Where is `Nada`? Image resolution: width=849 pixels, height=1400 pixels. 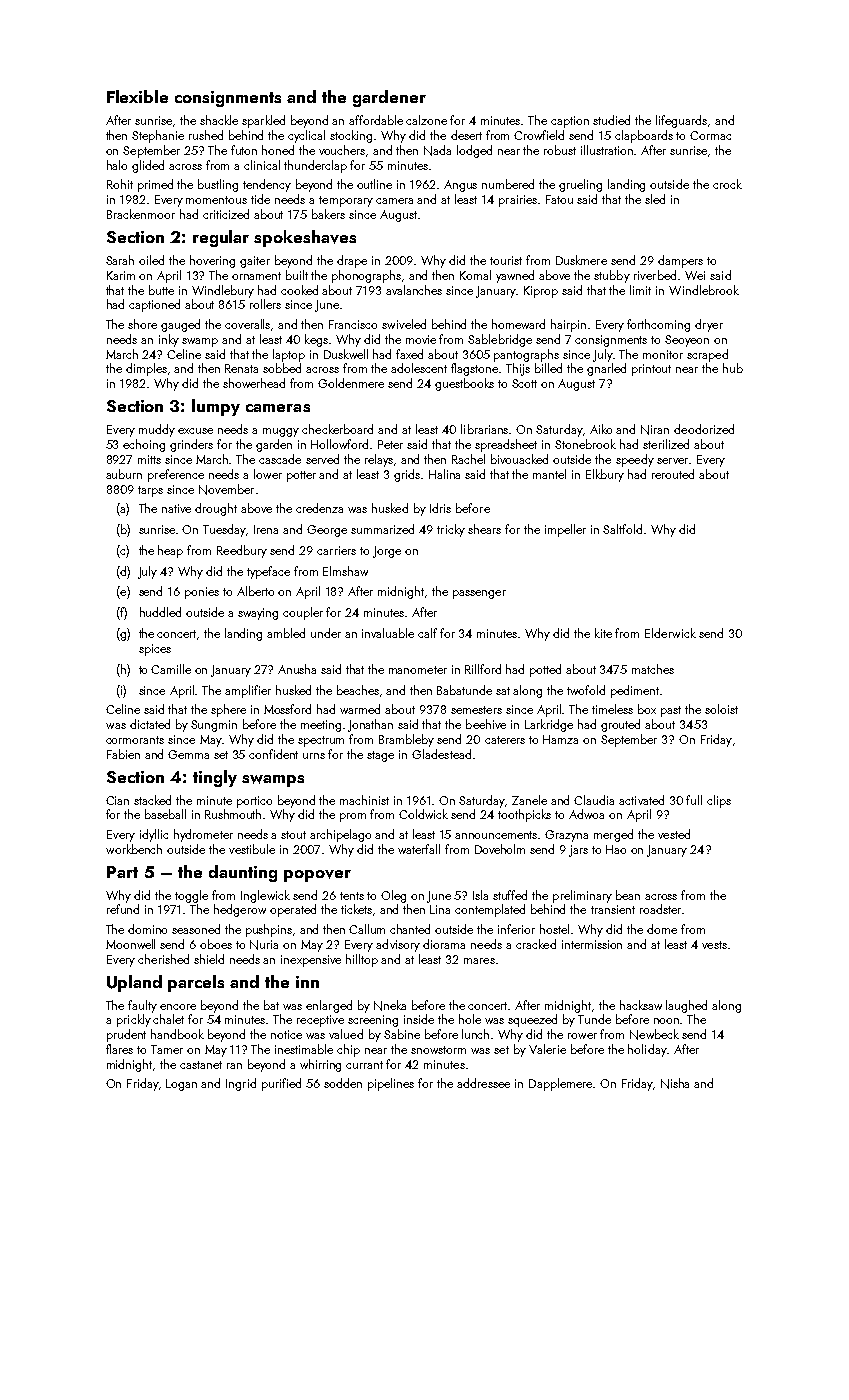
Nada is located at coordinates (437, 150).
